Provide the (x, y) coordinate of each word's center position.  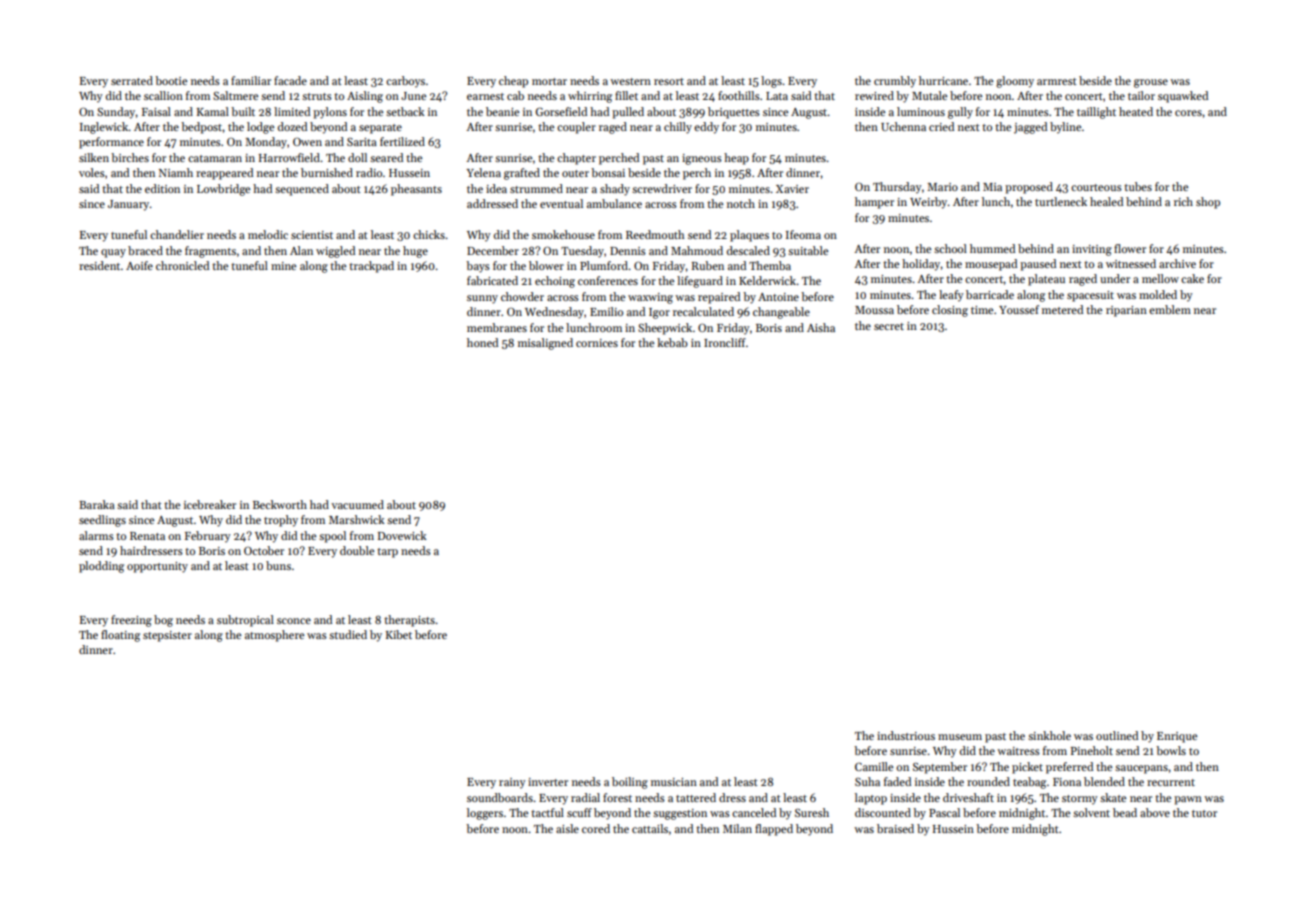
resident (99, 265)
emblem (1170, 309)
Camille (874, 766)
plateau (1046, 280)
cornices (597, 343)
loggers (485, 814)
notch (741, 203)
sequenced (302, 190)
